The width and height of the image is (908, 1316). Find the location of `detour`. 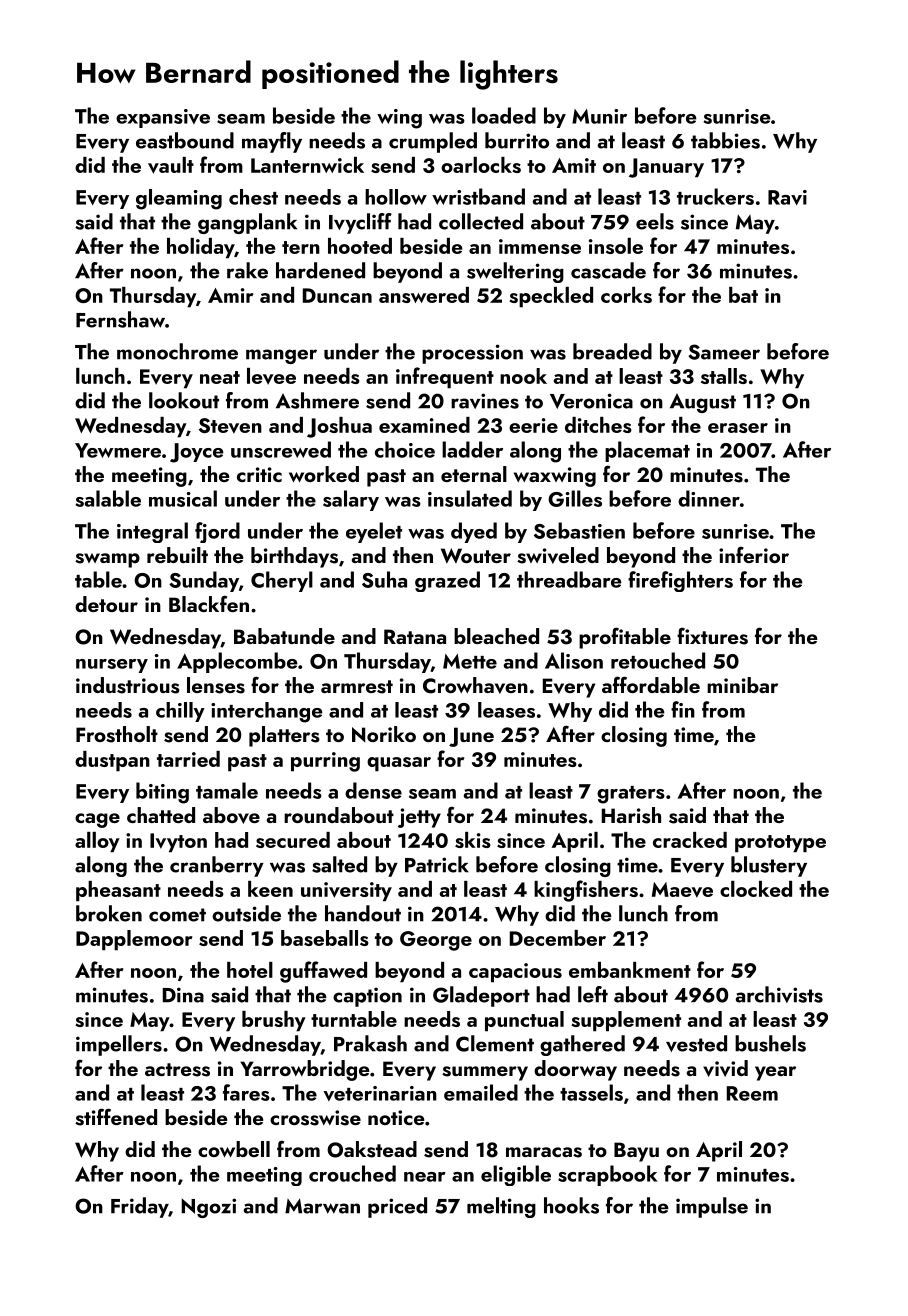

detour is located at coordinates (106, 604).
